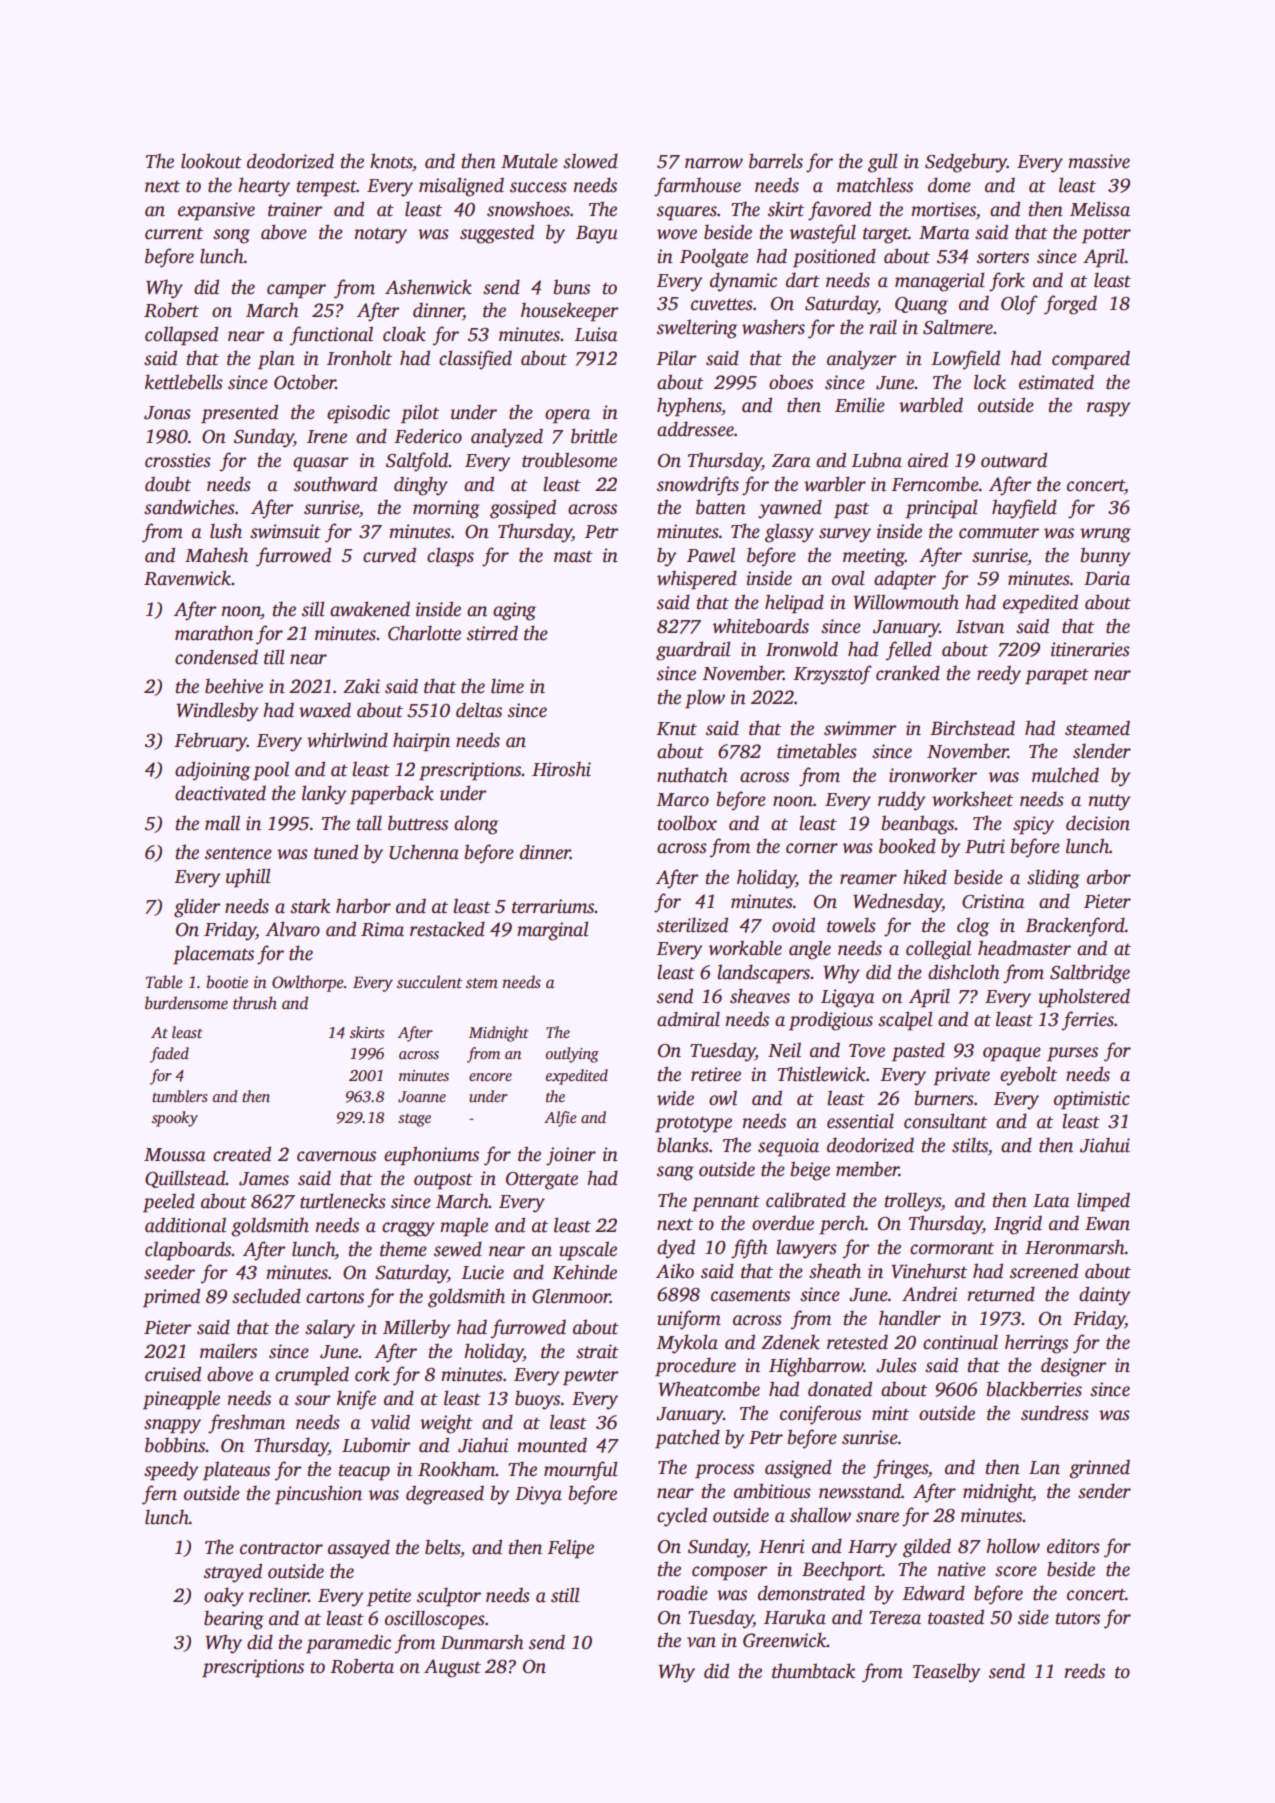 This page has width=1275, height=1803. Describe the element at coordinates (895, 1618) in the page. I see `Tereza` at that location.
